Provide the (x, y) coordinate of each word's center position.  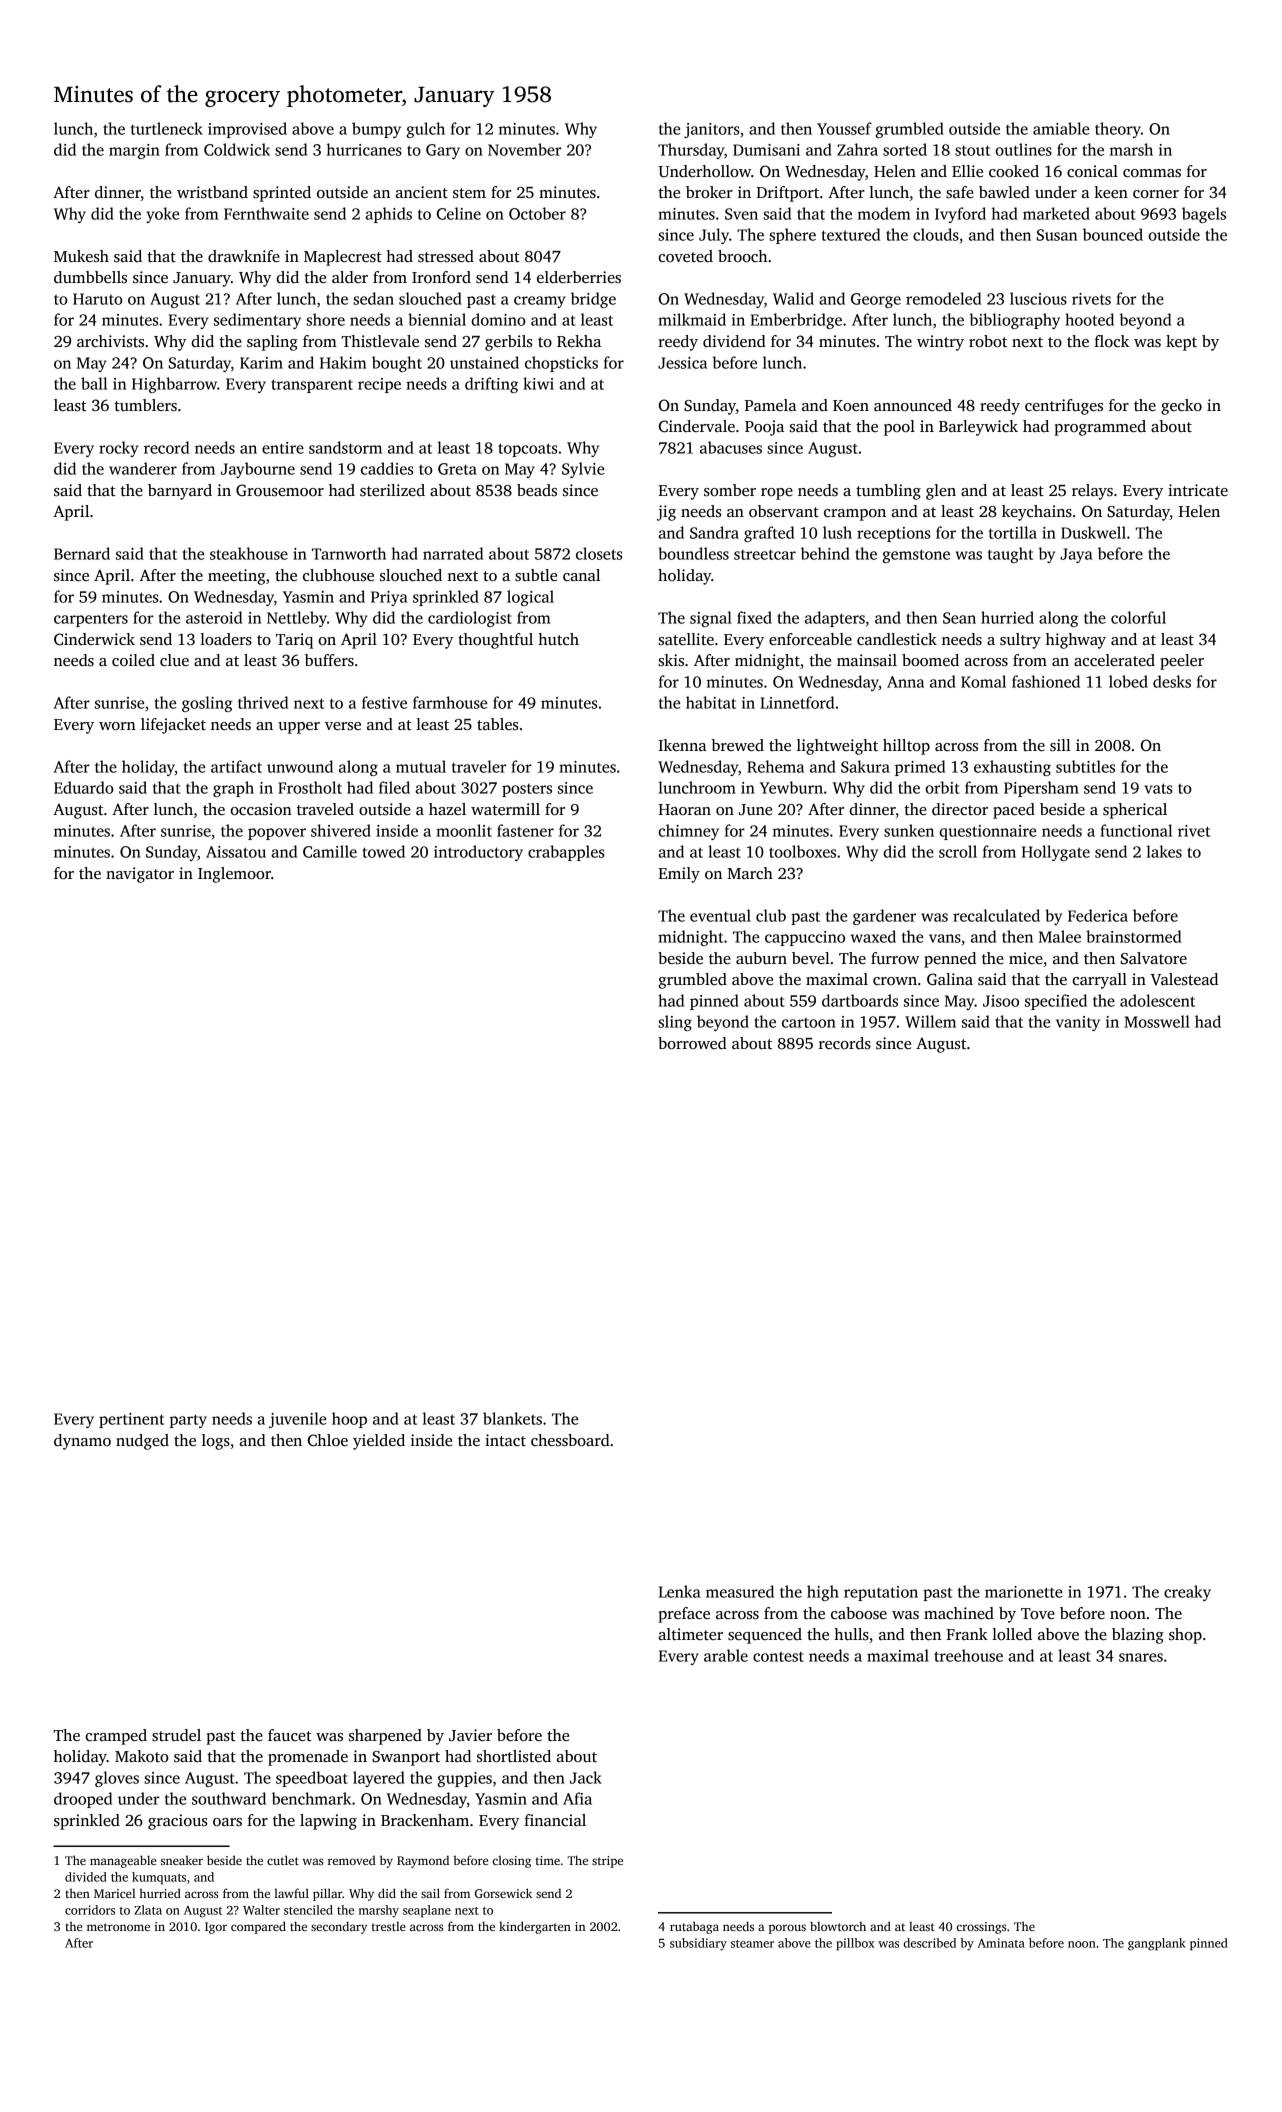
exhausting (1012, 768)
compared (258, 1927)
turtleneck (167, 128)
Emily (679, 875)
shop (1185, 1636)
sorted (905, 149)
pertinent (131, 1420)
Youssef (844, 128)
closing (512, 1861)
